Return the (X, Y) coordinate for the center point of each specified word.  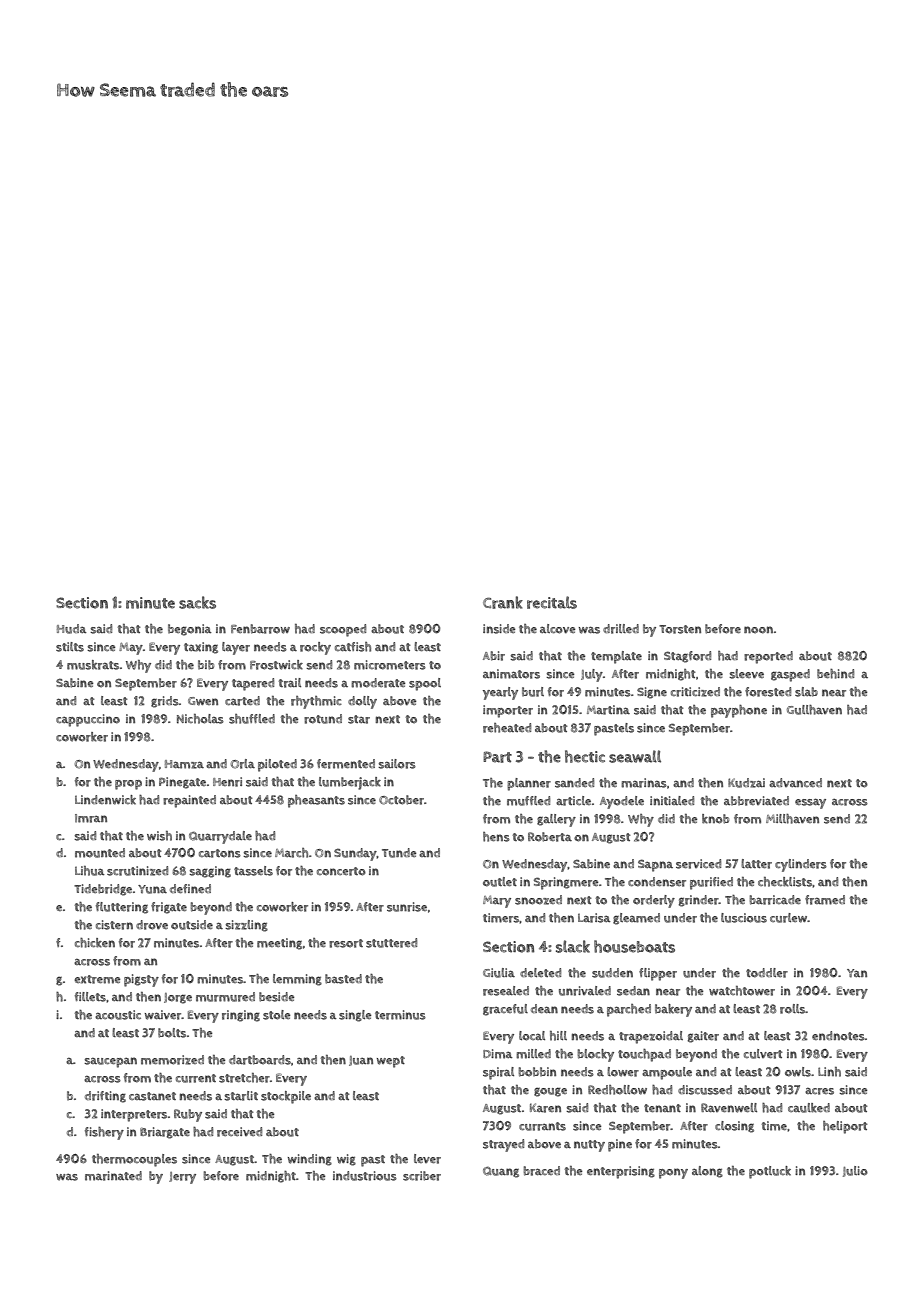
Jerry (182, 1178)
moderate (378, 683)
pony (673, 1173)
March (291, 853)
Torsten (680, 629)
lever (427, 1159)
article (573, 801)
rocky (315, 648)
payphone (739, 711)
